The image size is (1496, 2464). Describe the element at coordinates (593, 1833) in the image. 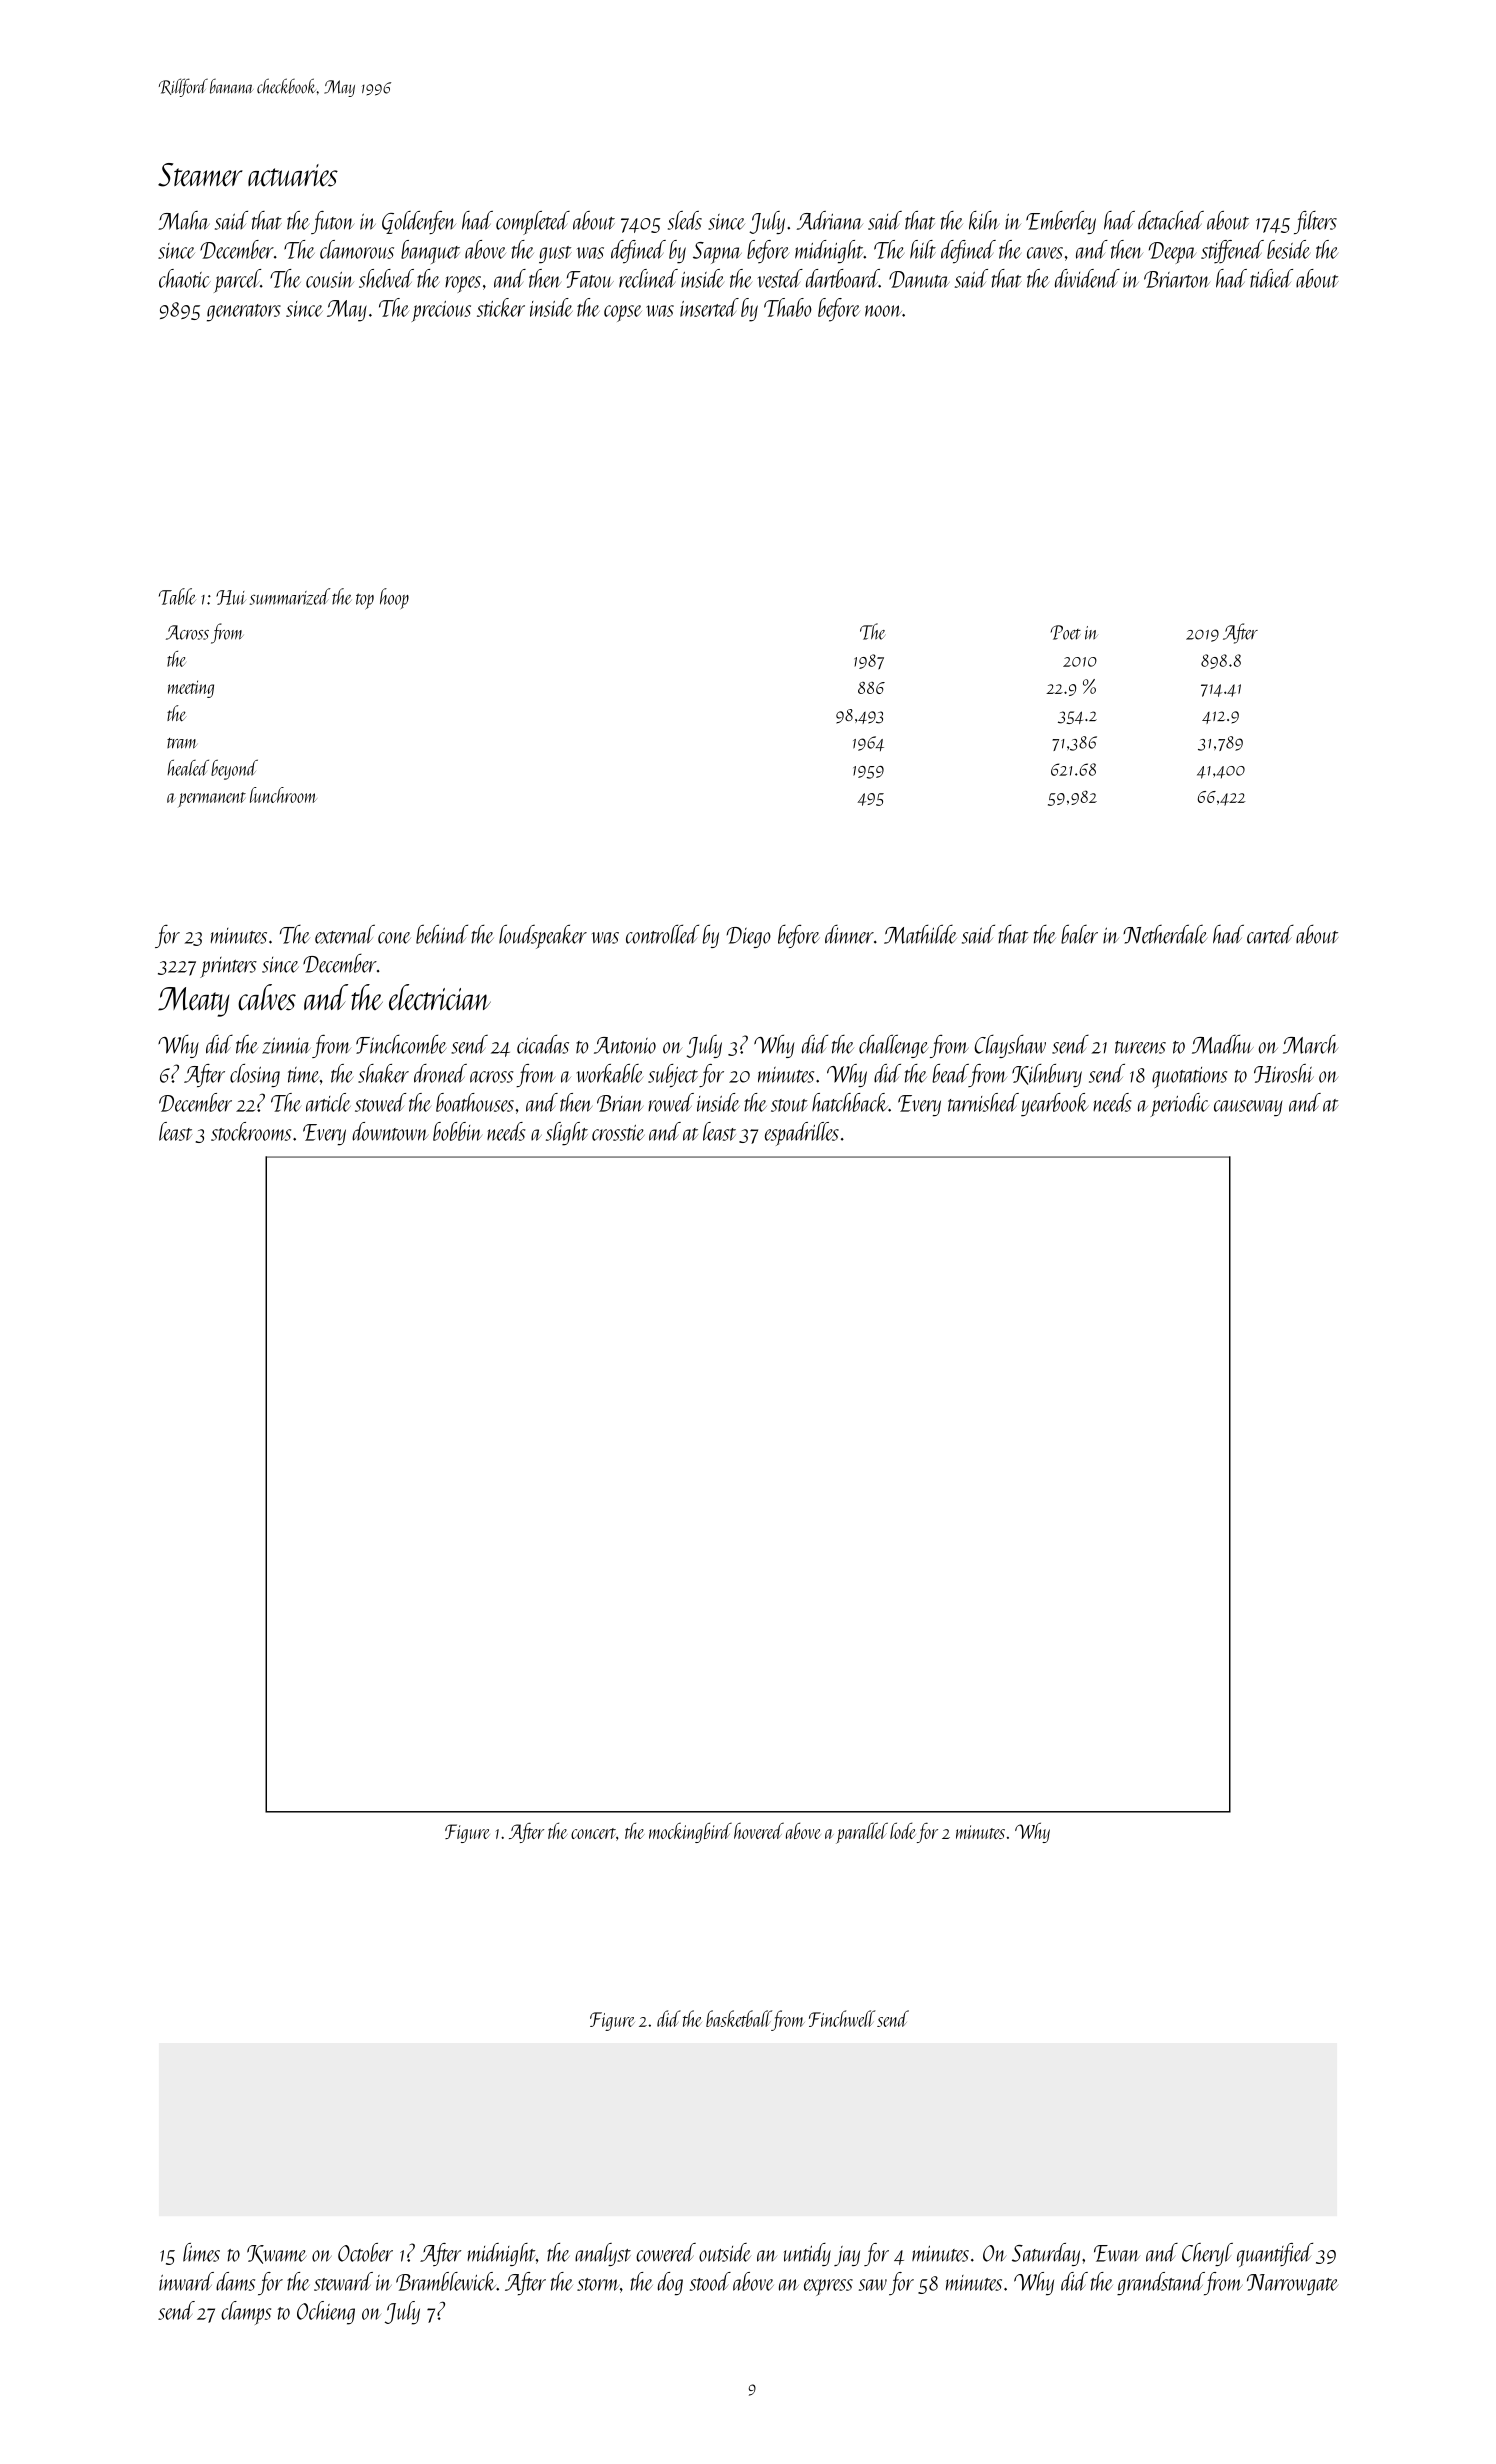

I see `concert` at that location.
